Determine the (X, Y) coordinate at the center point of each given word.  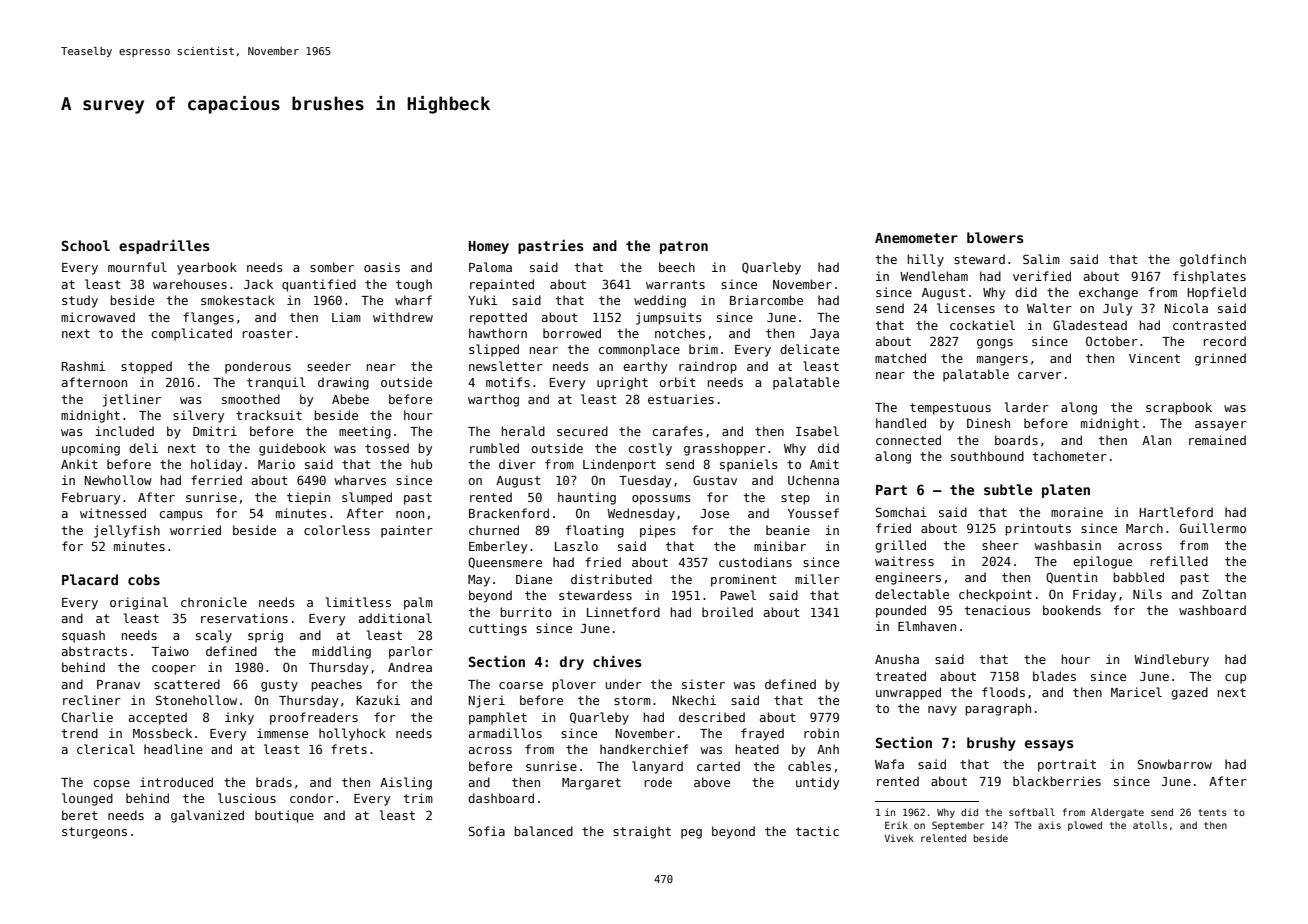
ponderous (258, 367)
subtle (1008, 489)
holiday (216, 465)
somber (332, 267)
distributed (611, 579)
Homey (489, 247)
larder (1027, 407)
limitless (358, 602)
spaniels (749, 465)
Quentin (1071, 578)
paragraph (998, 709)
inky (239, 718)
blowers (995, 237)
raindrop (708, 367)
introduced (176, 782)
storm (632, 700)
